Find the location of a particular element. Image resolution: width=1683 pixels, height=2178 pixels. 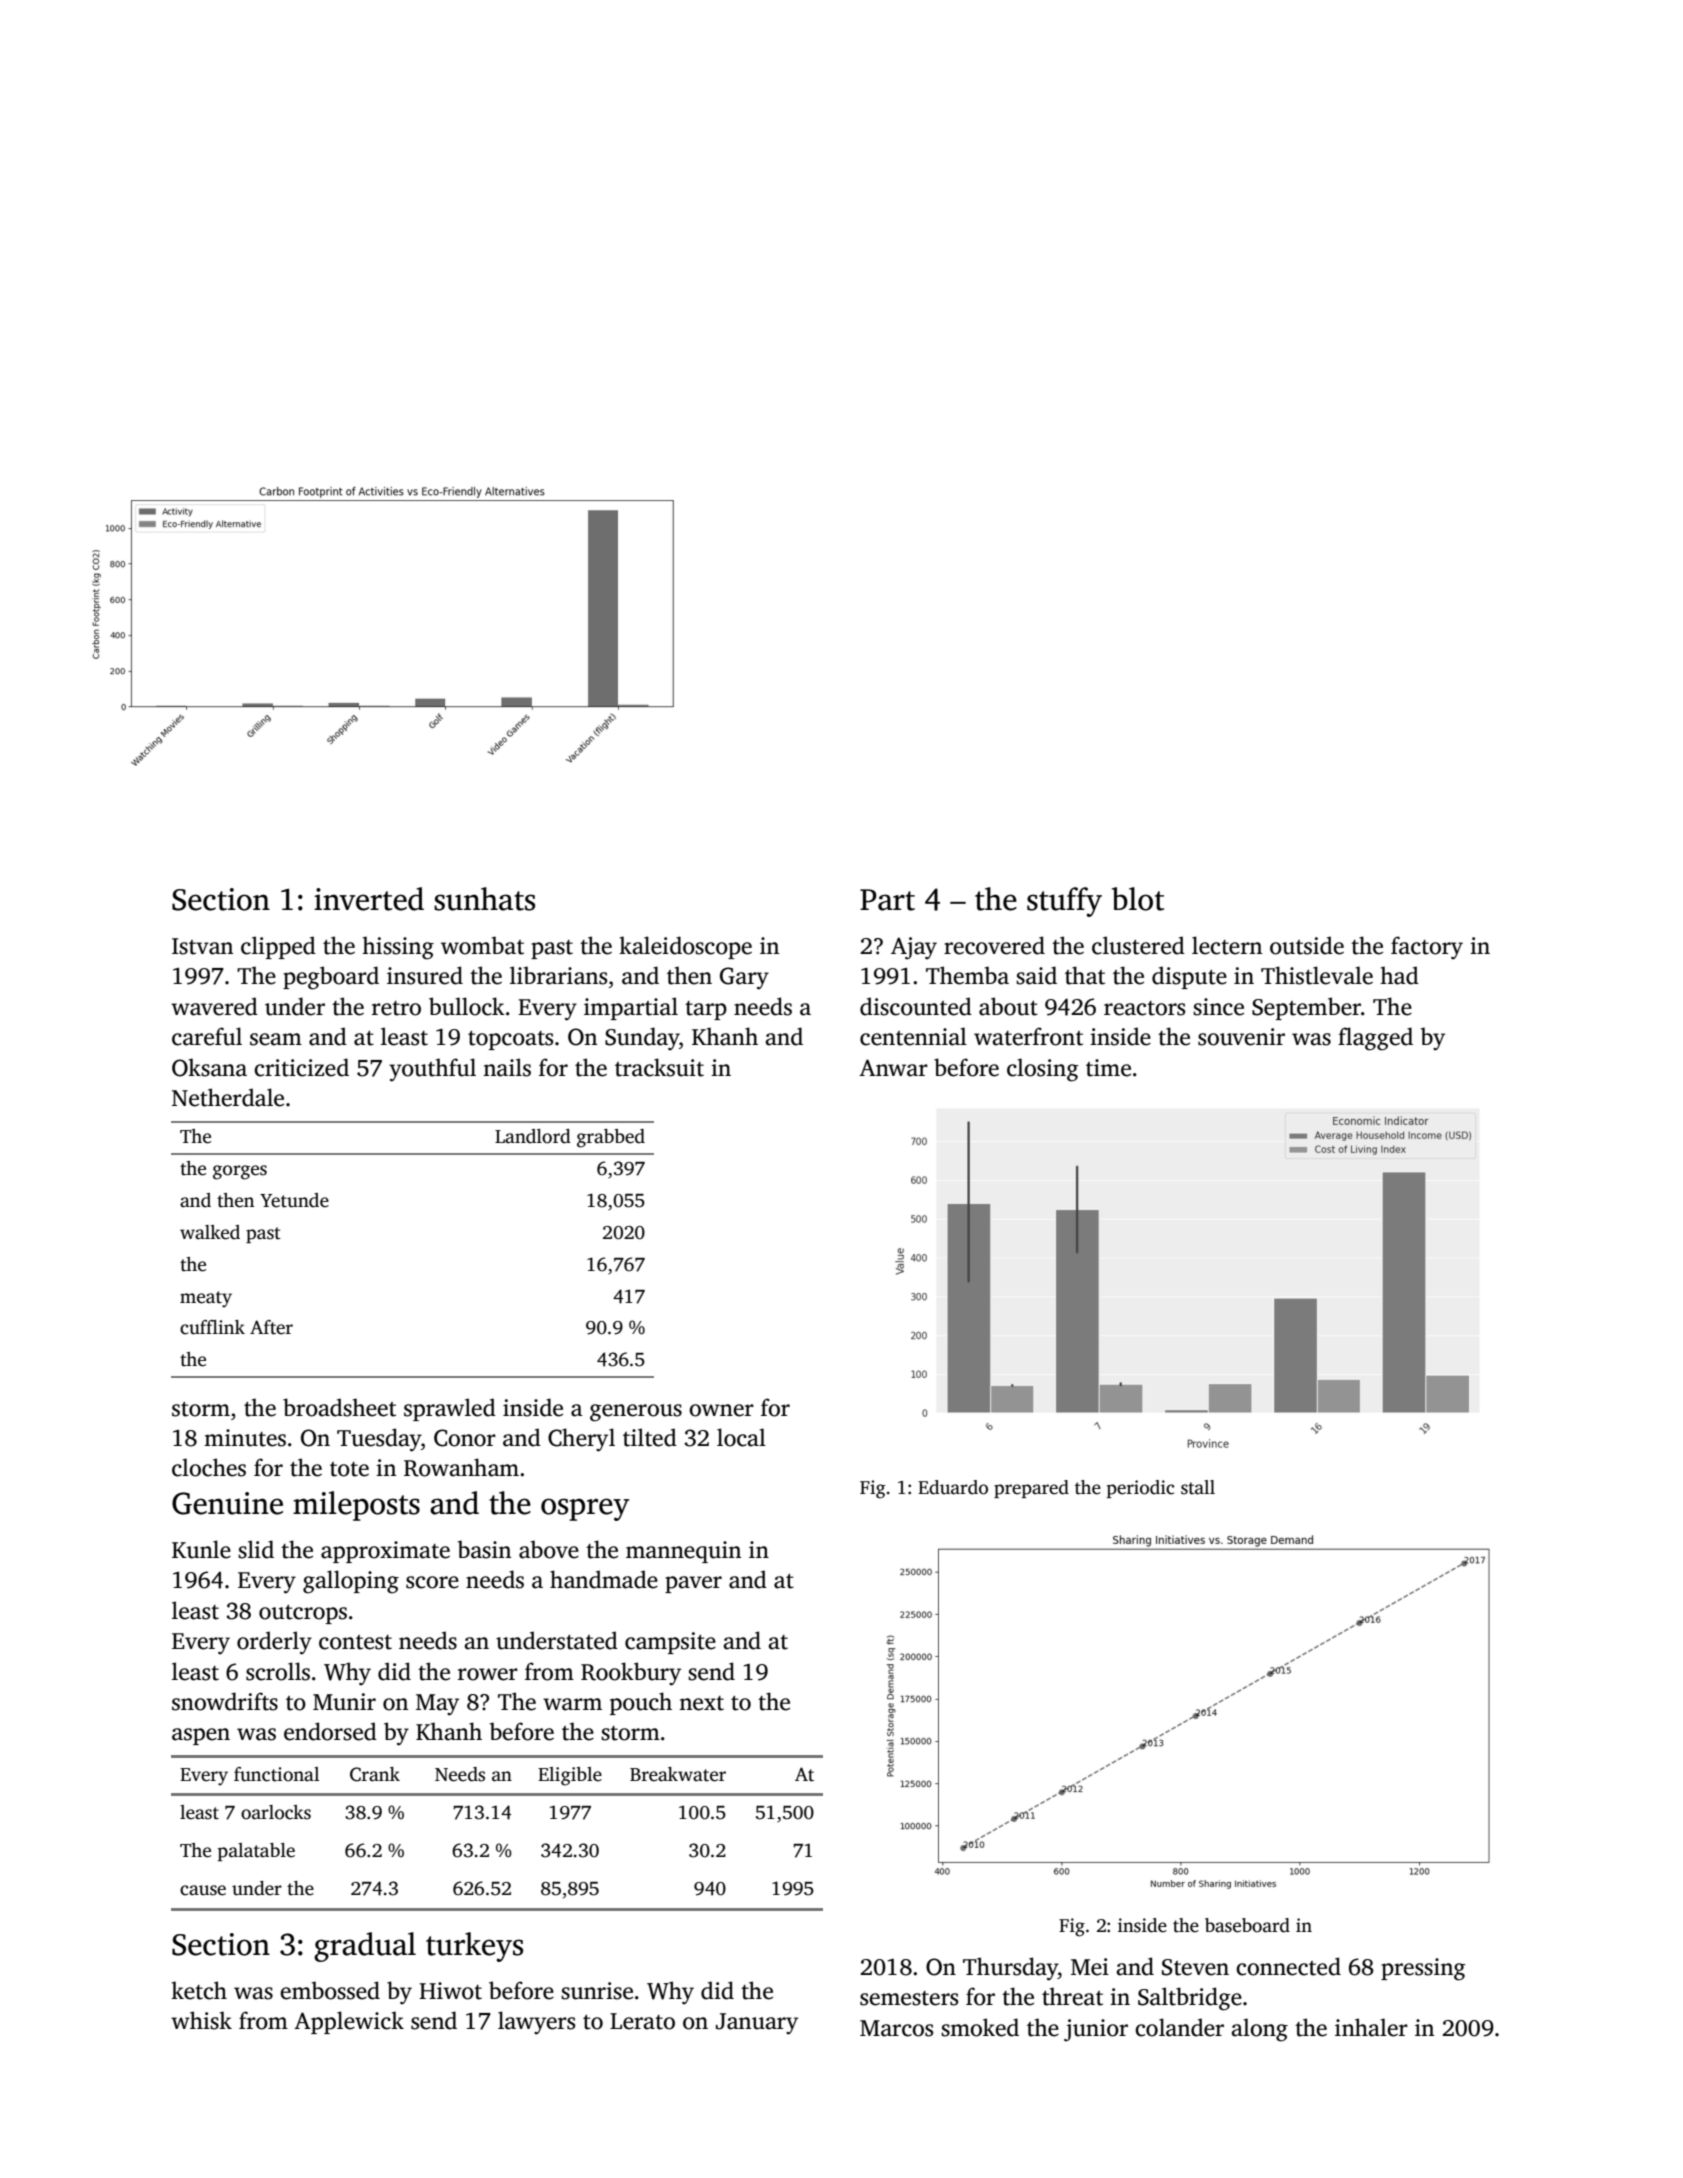

functional is located at coordinates (276, 1774).
